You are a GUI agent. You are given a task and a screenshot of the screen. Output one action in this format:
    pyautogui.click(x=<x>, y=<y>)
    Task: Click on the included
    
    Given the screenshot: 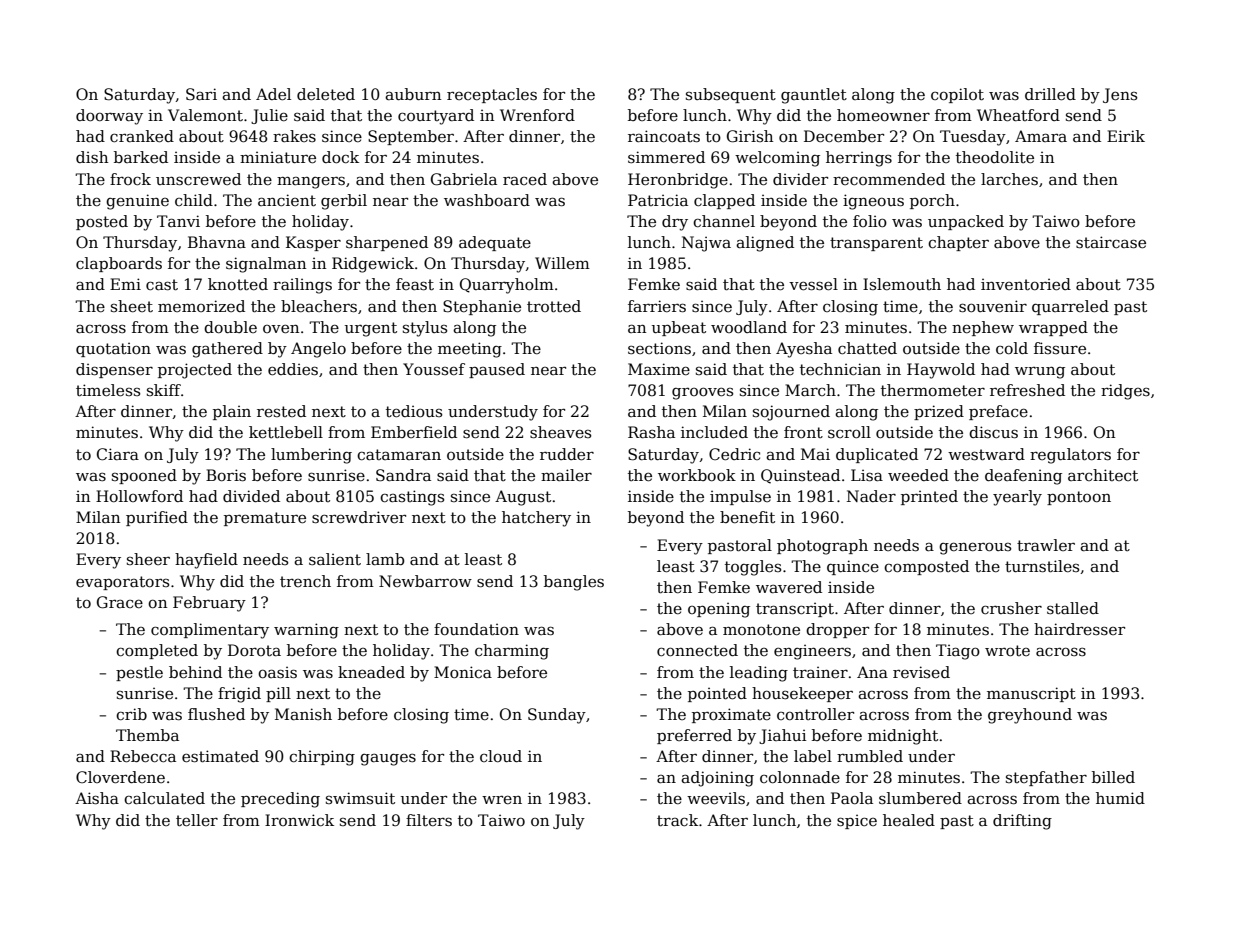 What is the action you would take?
    pyautogui.click(x=714, y=432)
